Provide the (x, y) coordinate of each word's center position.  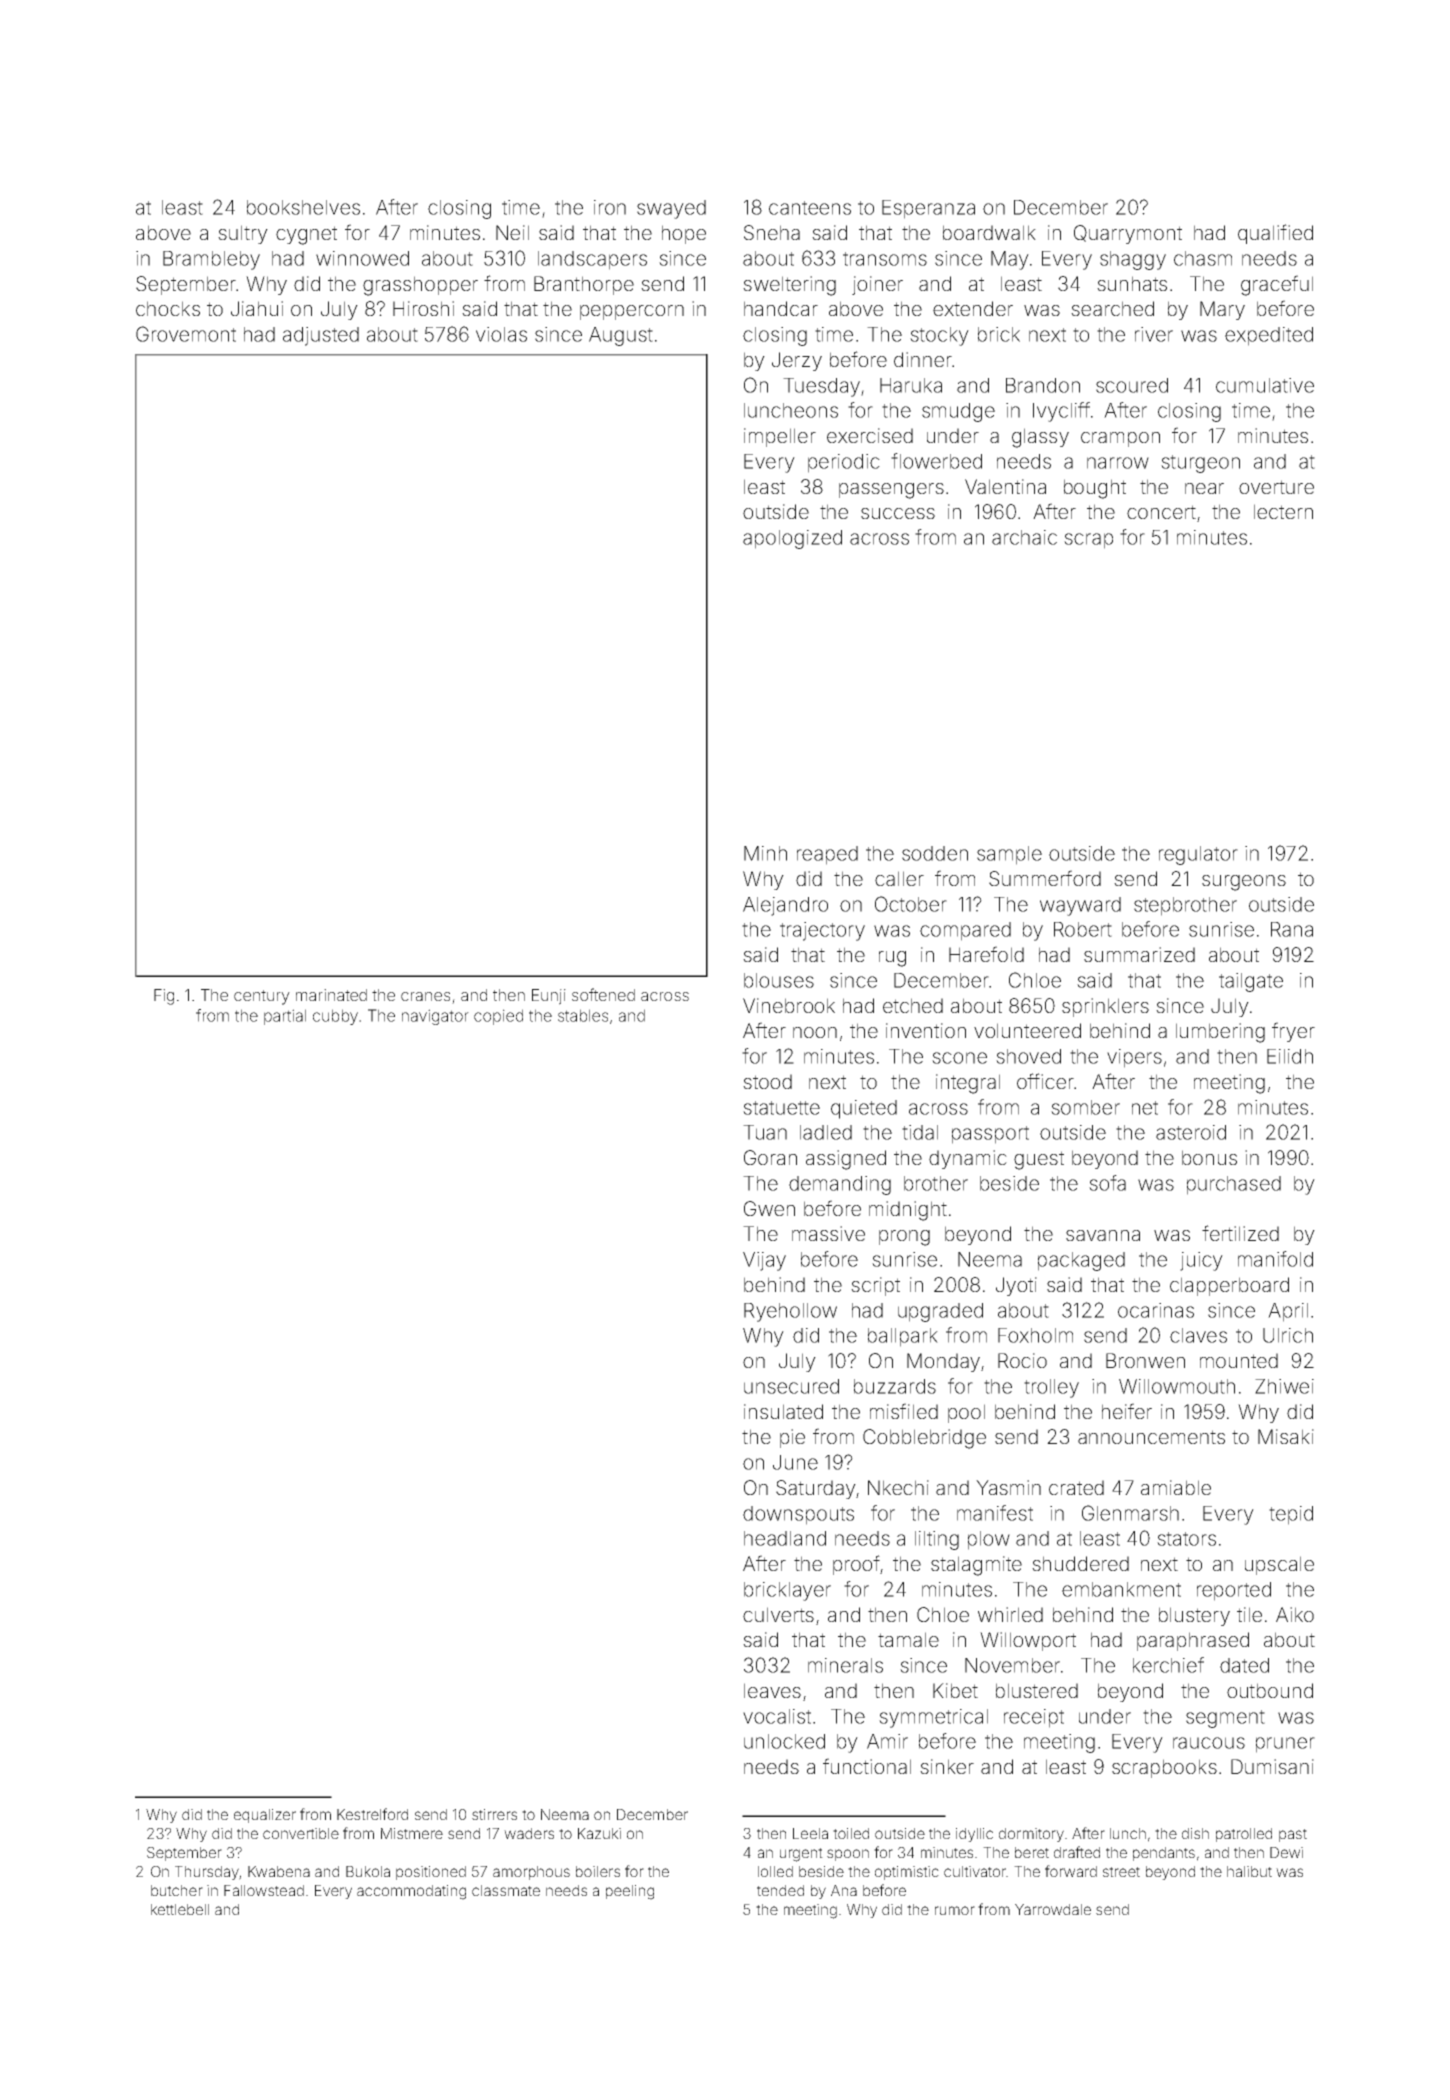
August (621, 336)
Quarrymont (1128, 234)
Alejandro (785, 906)
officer (1045, 1081)
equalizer (265, 1816)
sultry (243, 234)
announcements (1151, 1437)
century (262, 997)
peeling (630, 1892)
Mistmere (412, 1833)
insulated (783, 1411)
